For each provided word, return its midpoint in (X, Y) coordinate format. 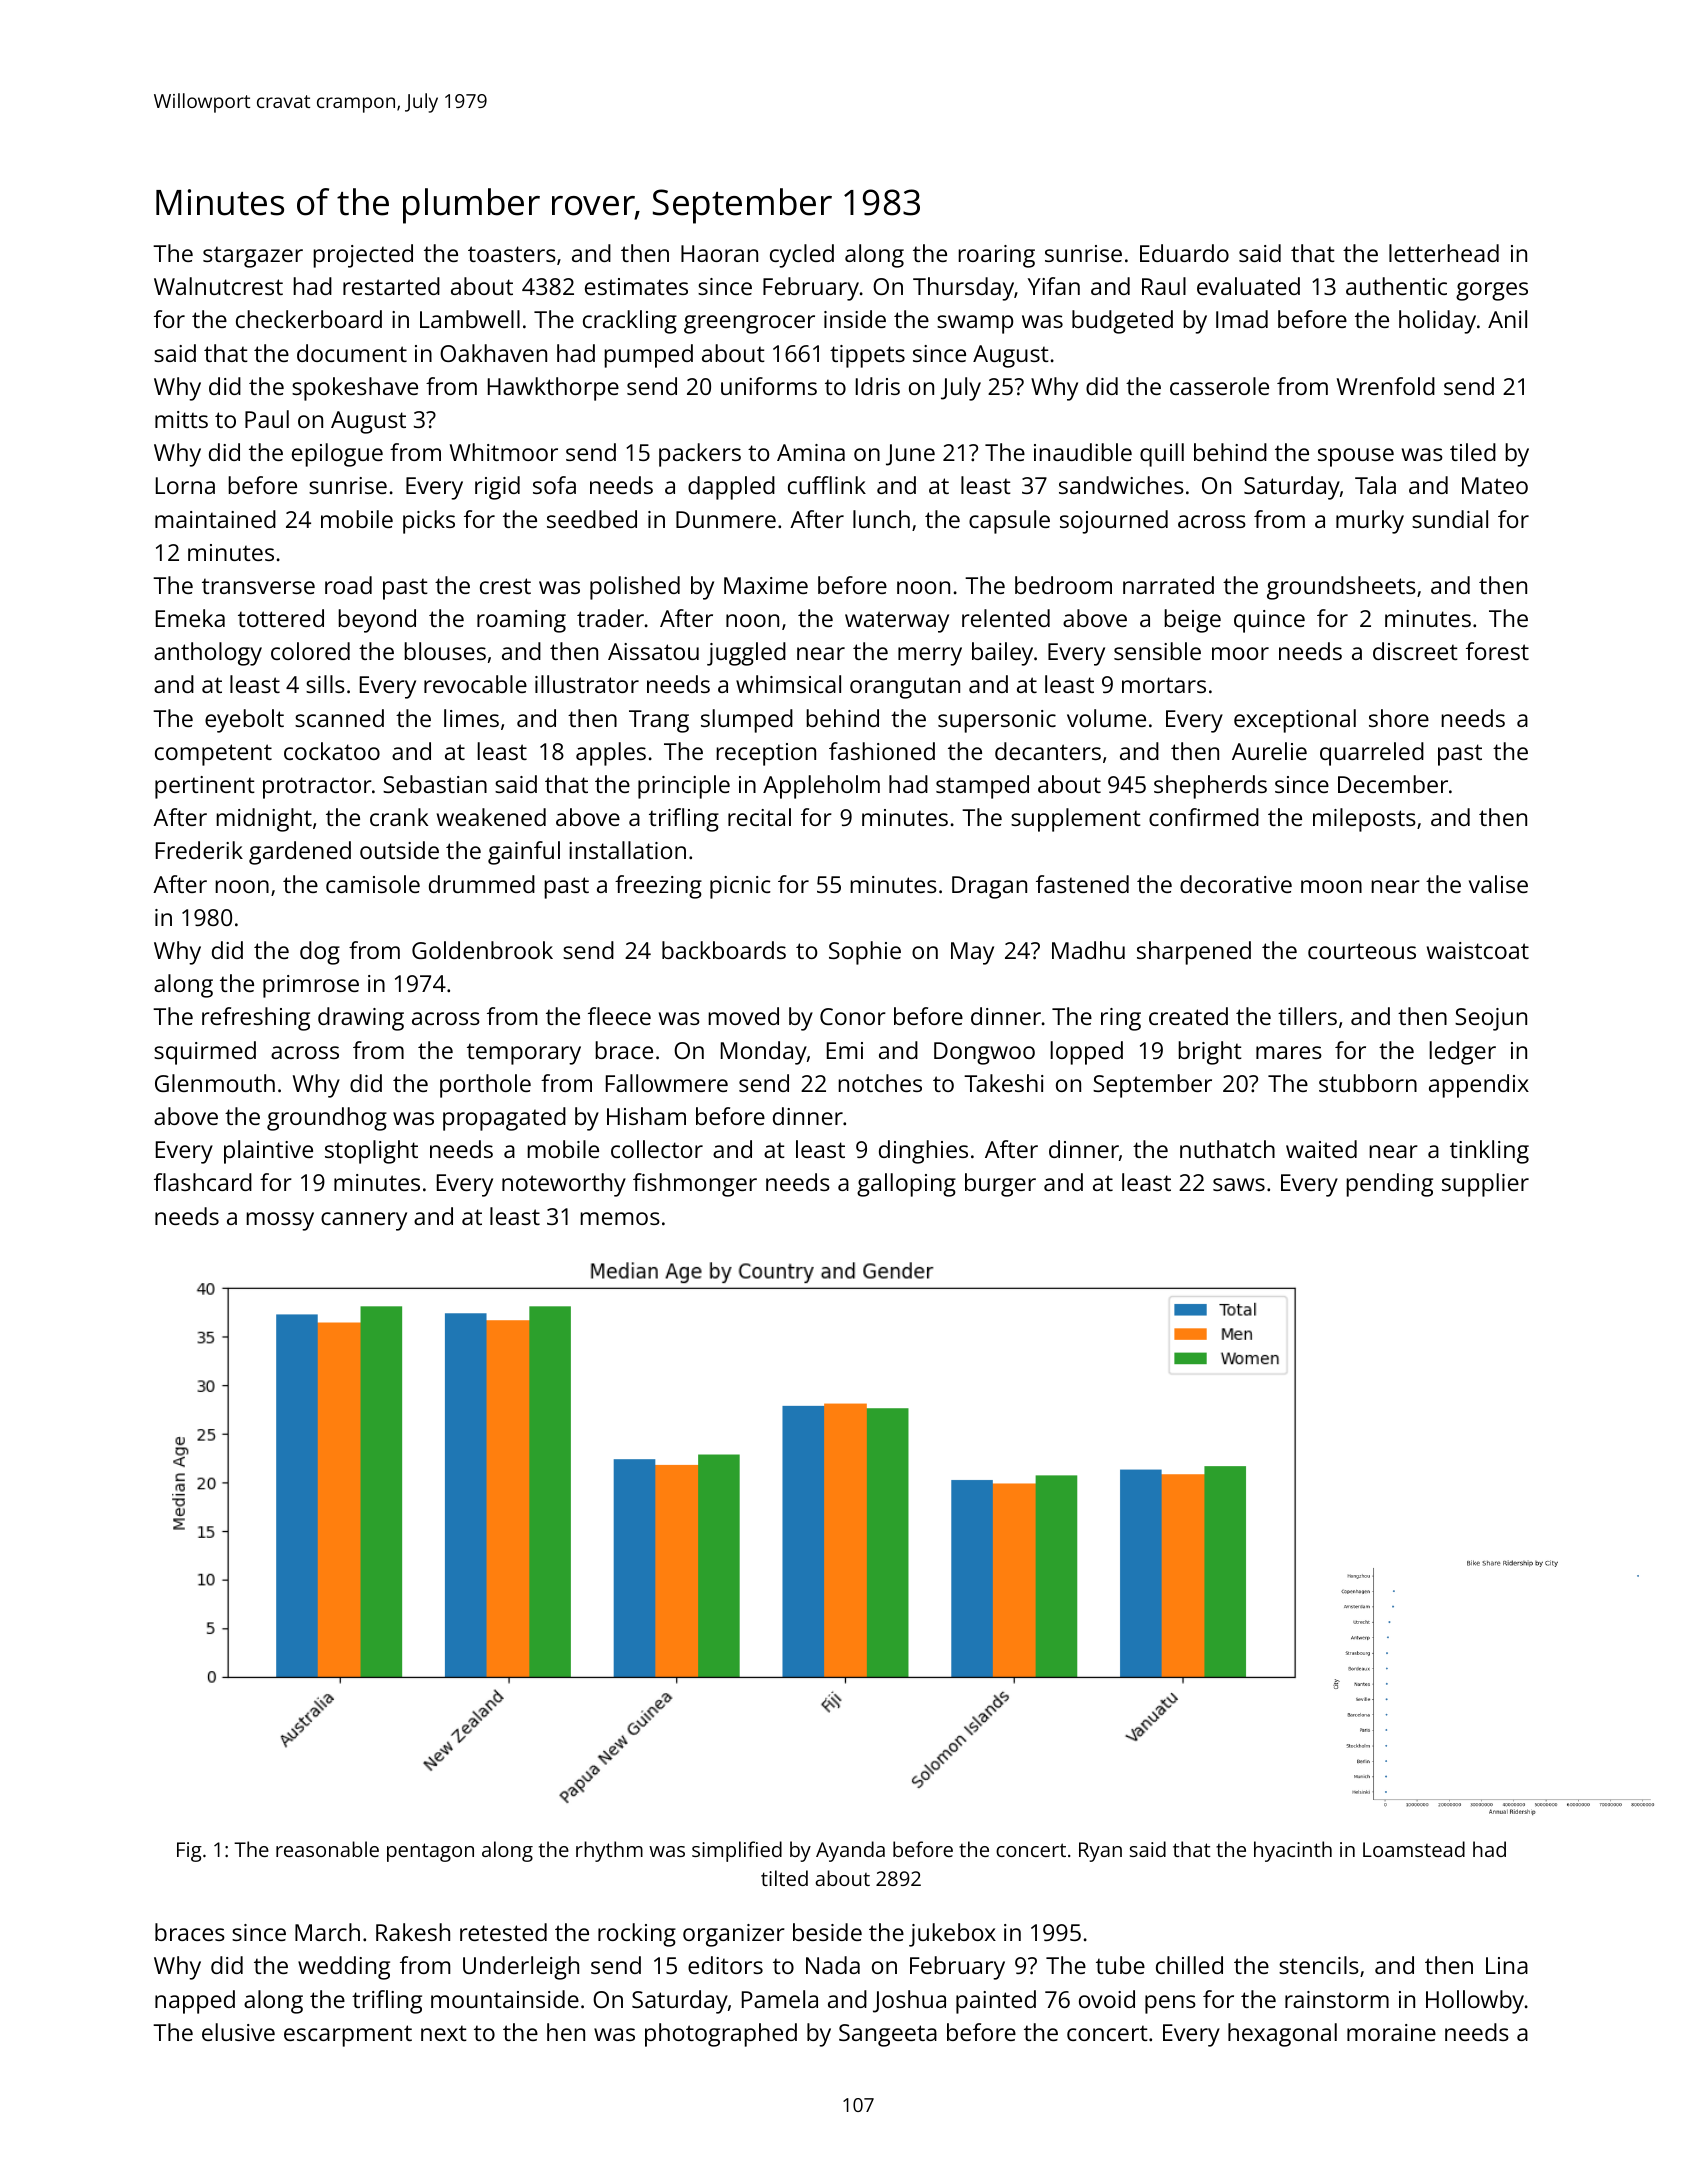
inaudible (1083, 452)
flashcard (203, 1182)
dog (320, 953)
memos (620, 1218)
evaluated (1248, 286)
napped (195, 2002)
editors (725, 1965)
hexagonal (1282, 2035)
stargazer (253, 257)
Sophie (865, 953)
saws (1239, 1184)
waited (1321, 1149)
